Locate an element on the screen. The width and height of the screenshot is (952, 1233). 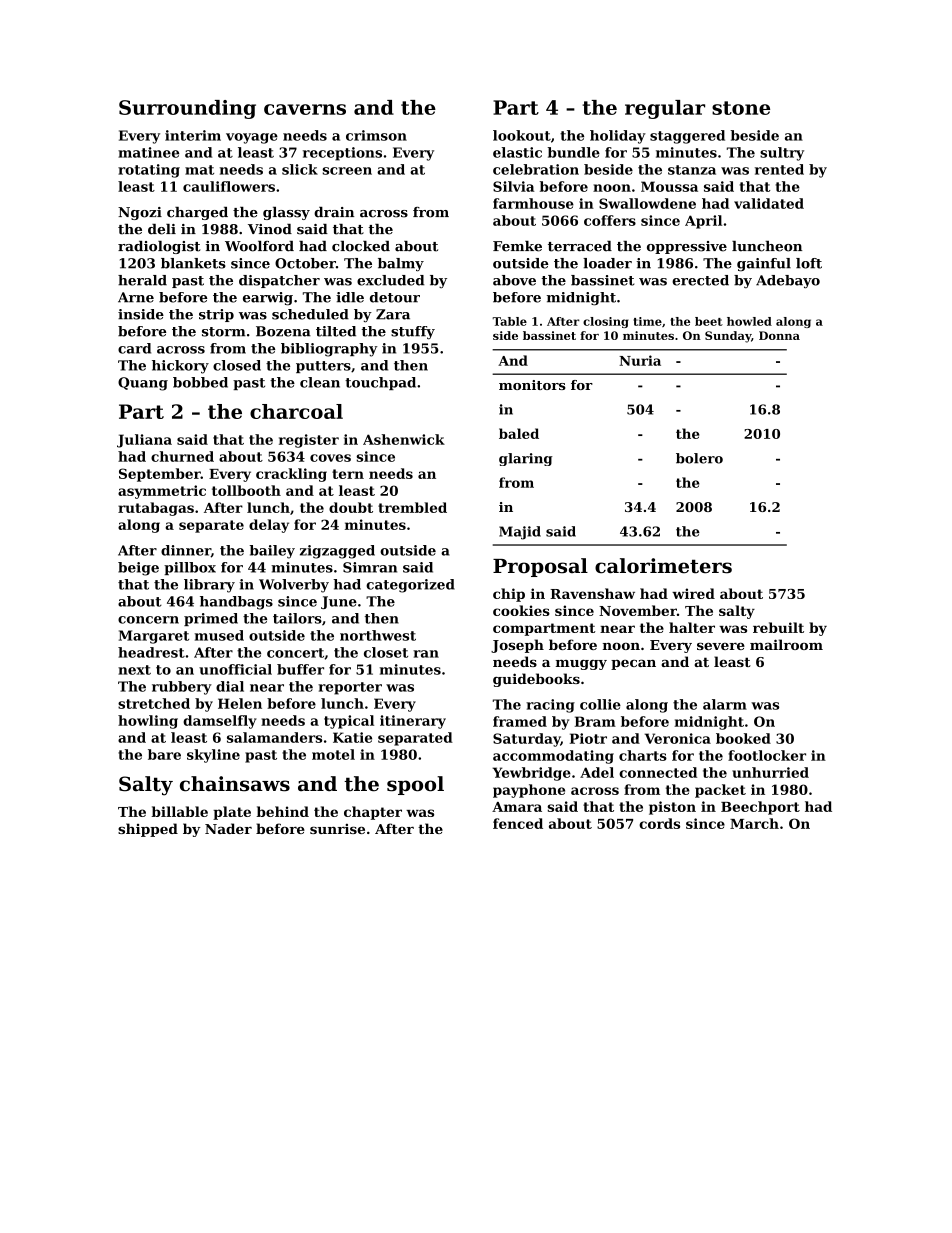
farmhouse is located at coordinates (533, 203).
